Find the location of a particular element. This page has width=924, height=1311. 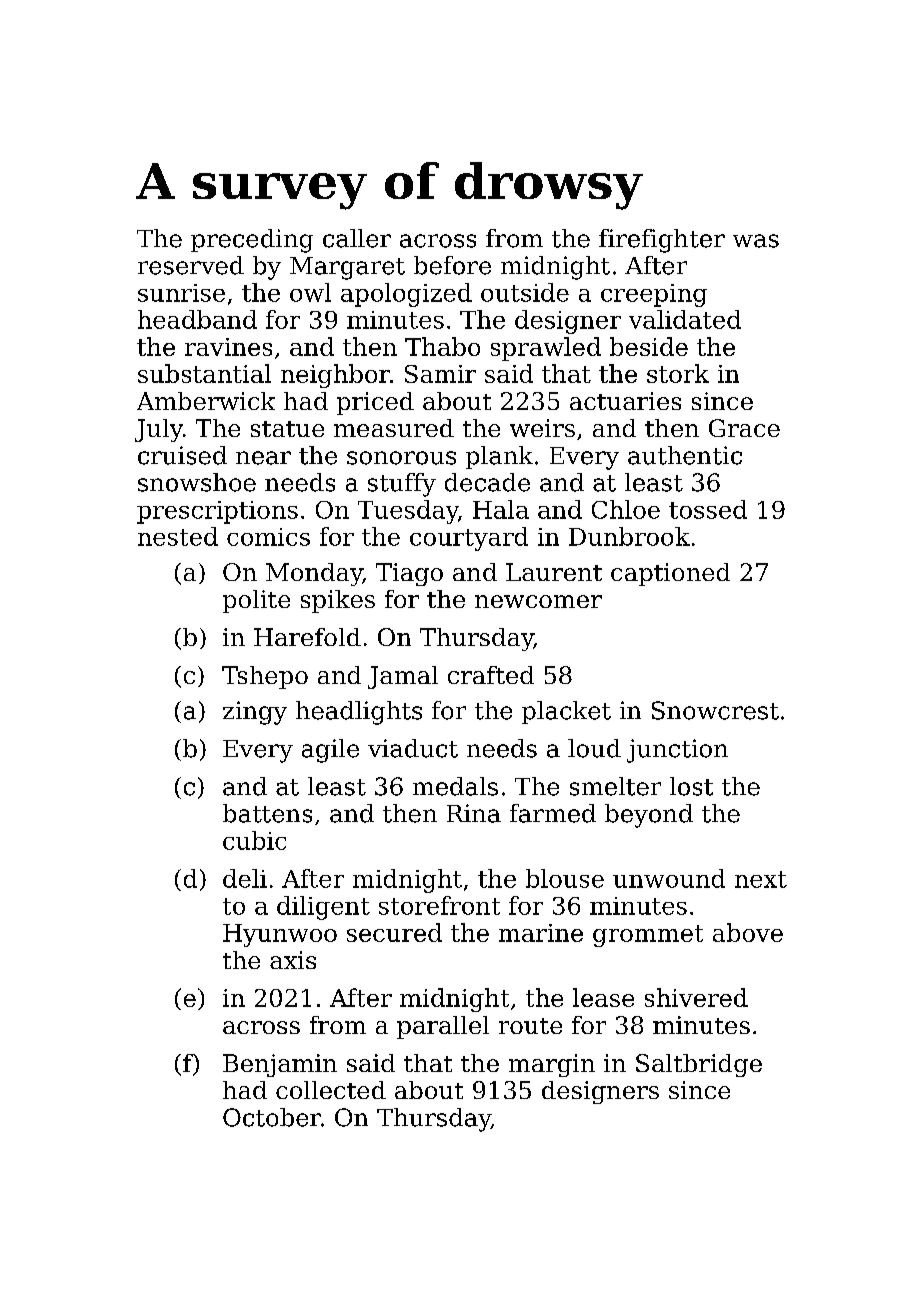

validated is located at coordinates (685, 319).
